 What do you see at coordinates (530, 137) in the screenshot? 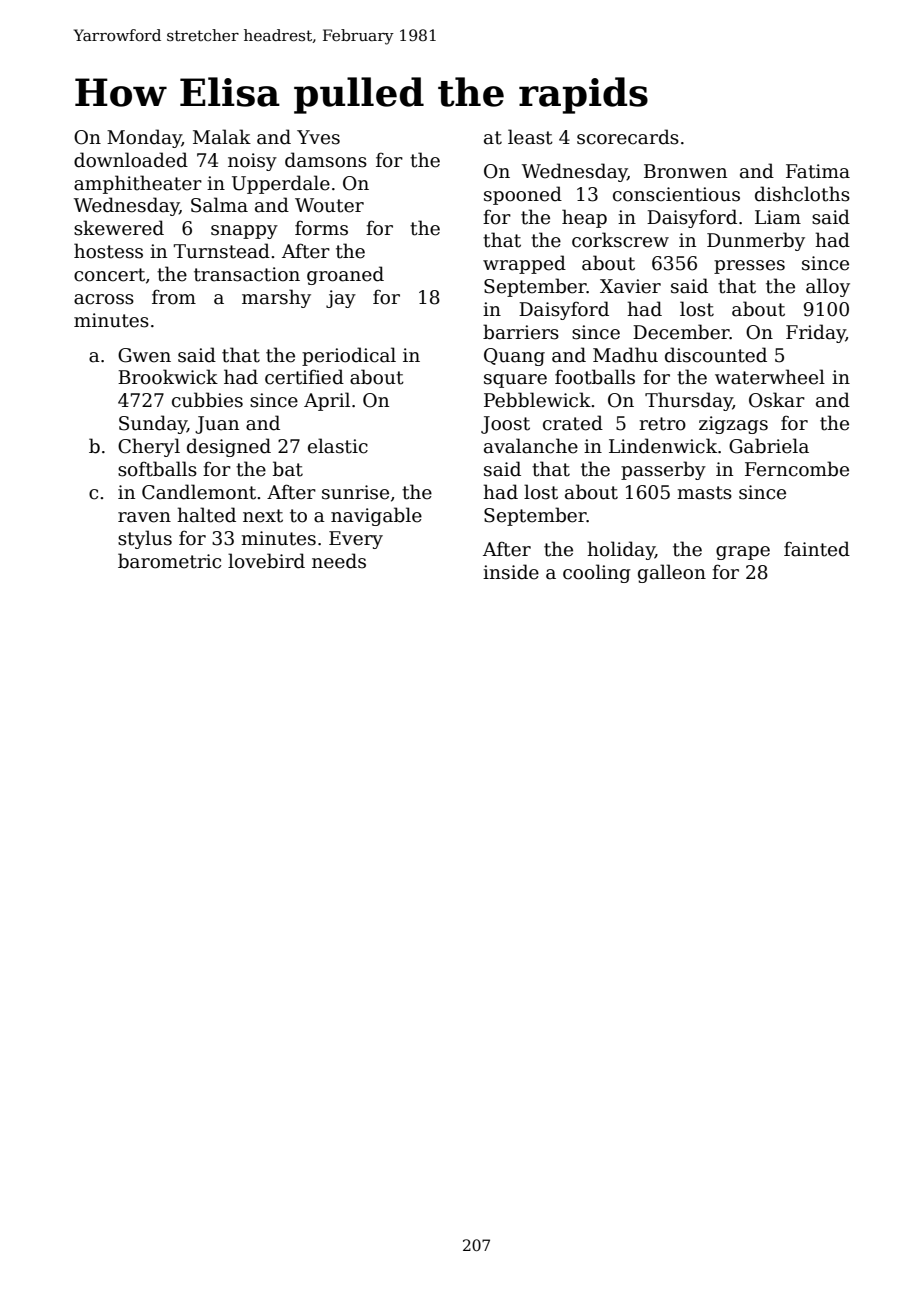
I see `least` at bounding box center [530, 137].
